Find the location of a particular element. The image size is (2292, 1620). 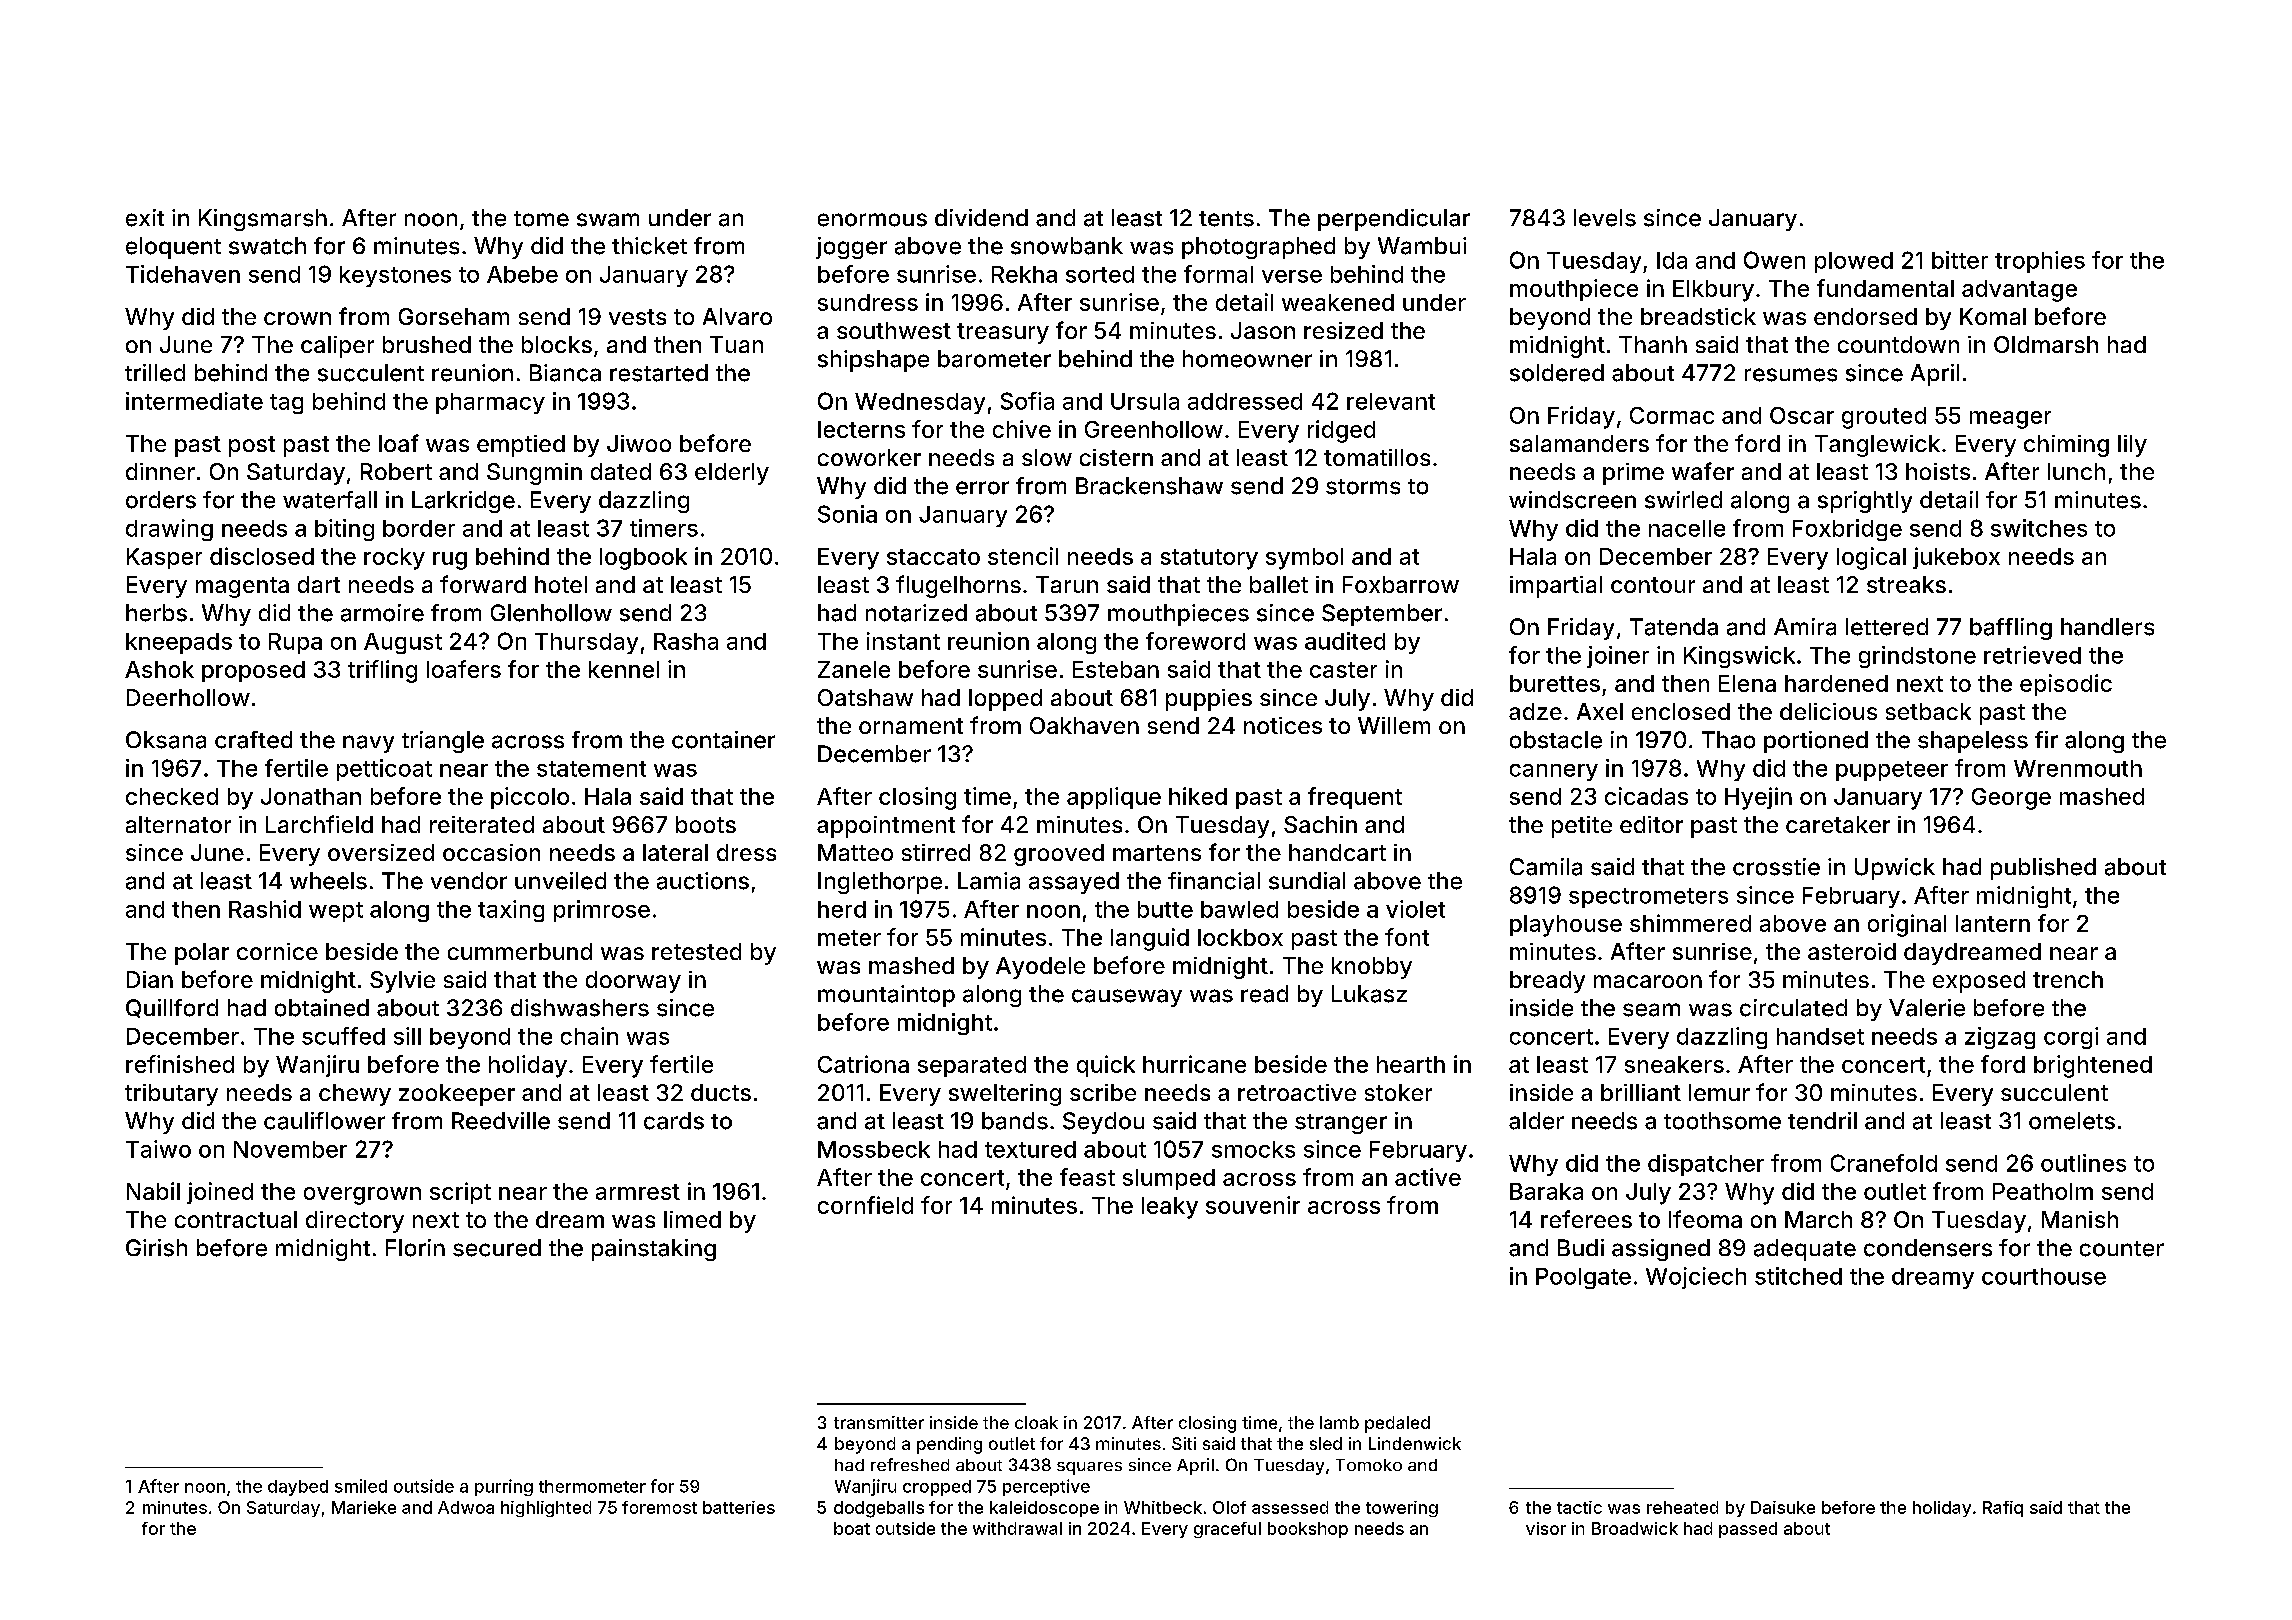

alternator is located at coordinates (178, 824).
